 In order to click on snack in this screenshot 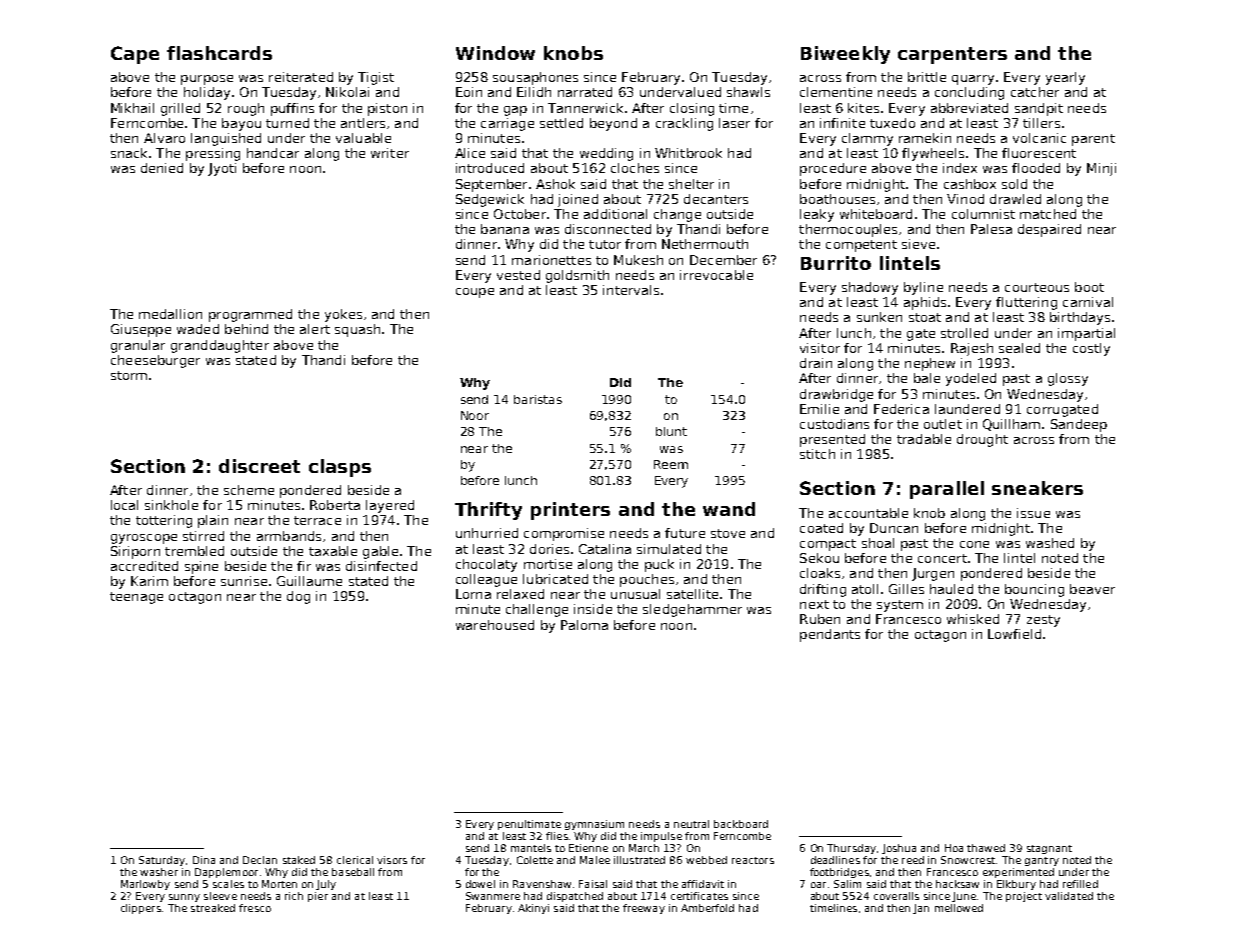, I will do `click(129, 153)`.
